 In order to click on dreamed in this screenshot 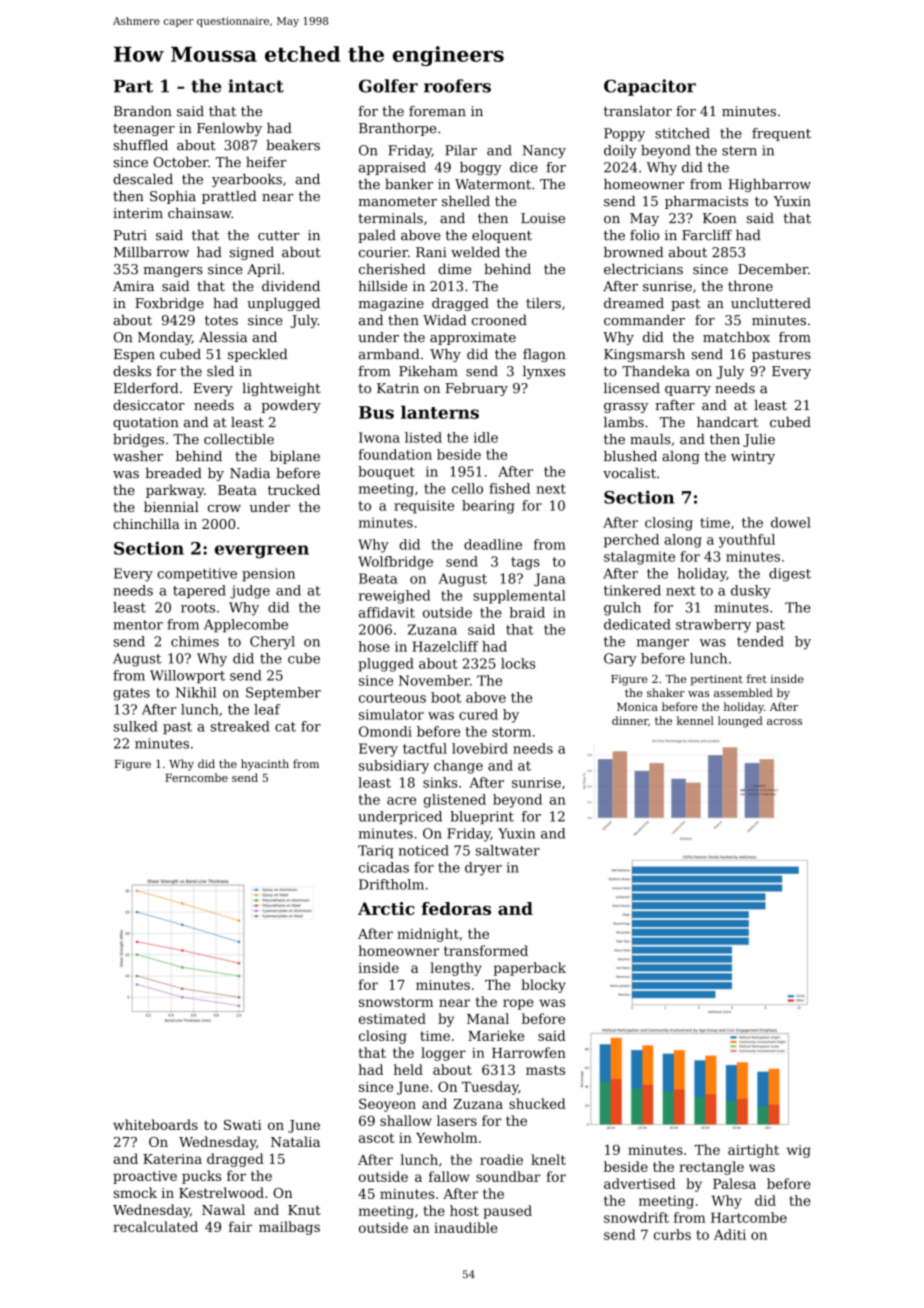, I will do `click(634, 303)`.
